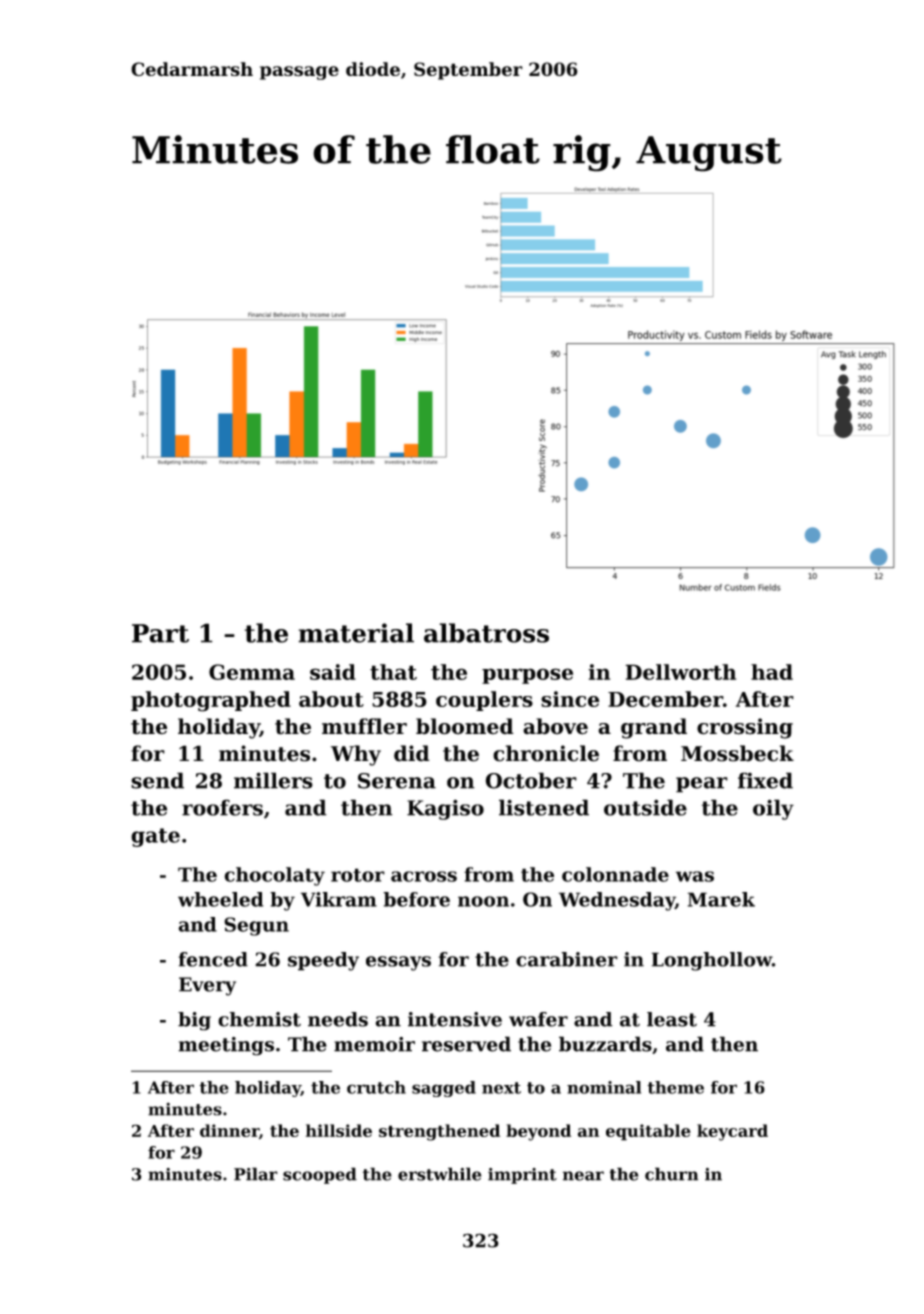  I want to click on outside, so click(645, 807).
